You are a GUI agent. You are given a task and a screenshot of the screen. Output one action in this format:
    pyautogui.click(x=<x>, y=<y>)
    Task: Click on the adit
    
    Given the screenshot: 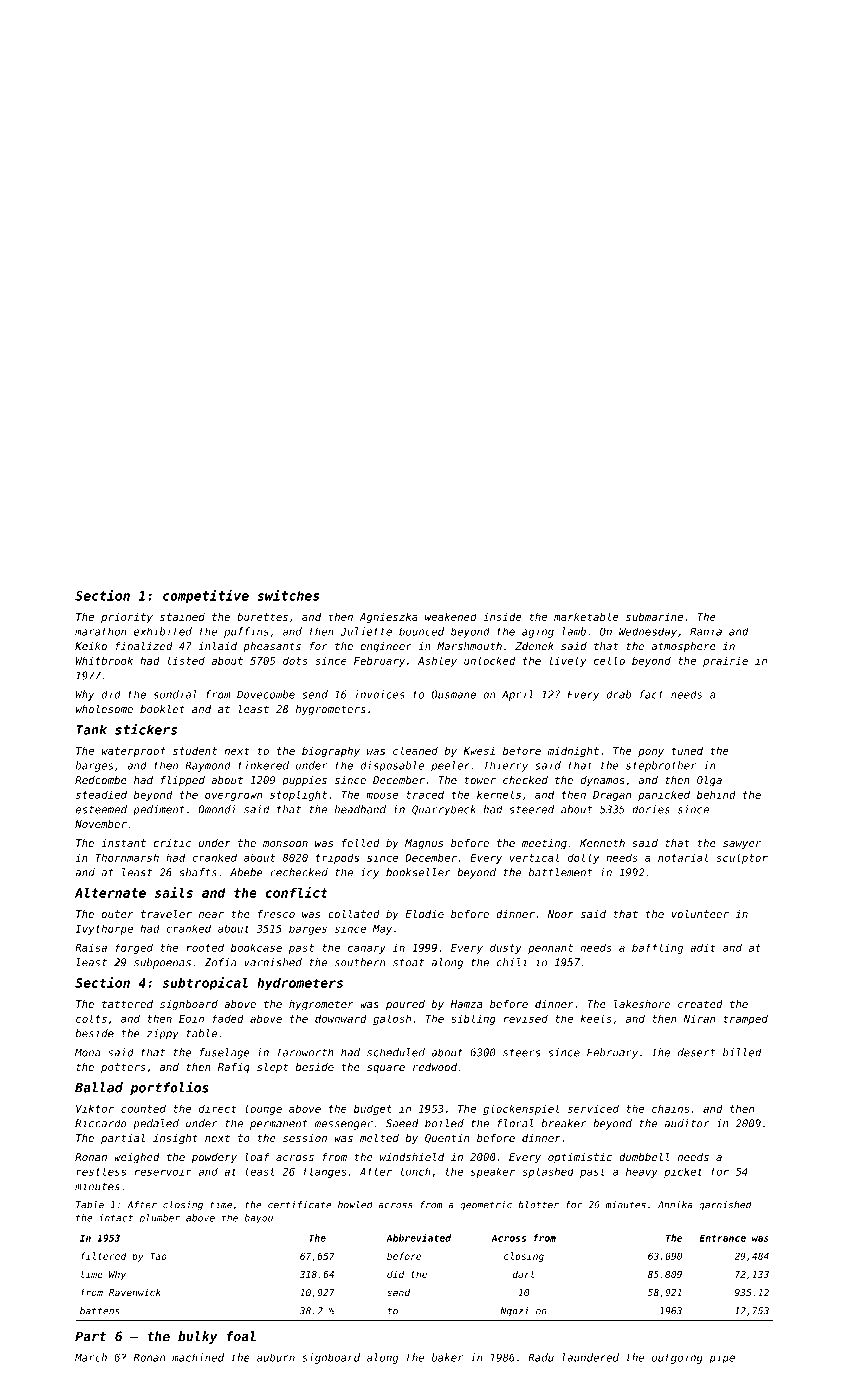 What is the action you would take?
    pyautogui.click(x=702, y=947)
